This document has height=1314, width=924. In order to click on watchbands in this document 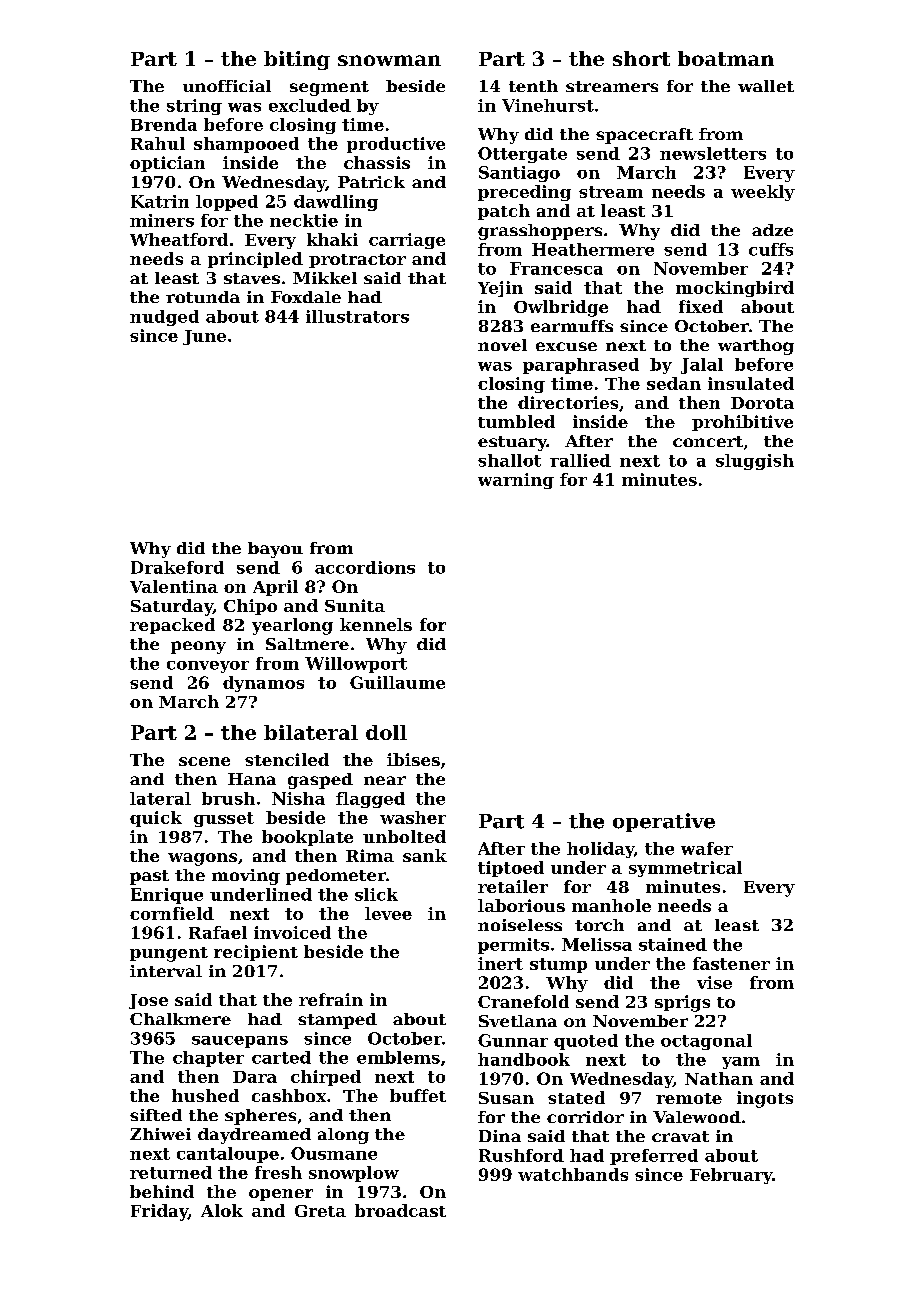, I will do `click(573, 1174)`.
